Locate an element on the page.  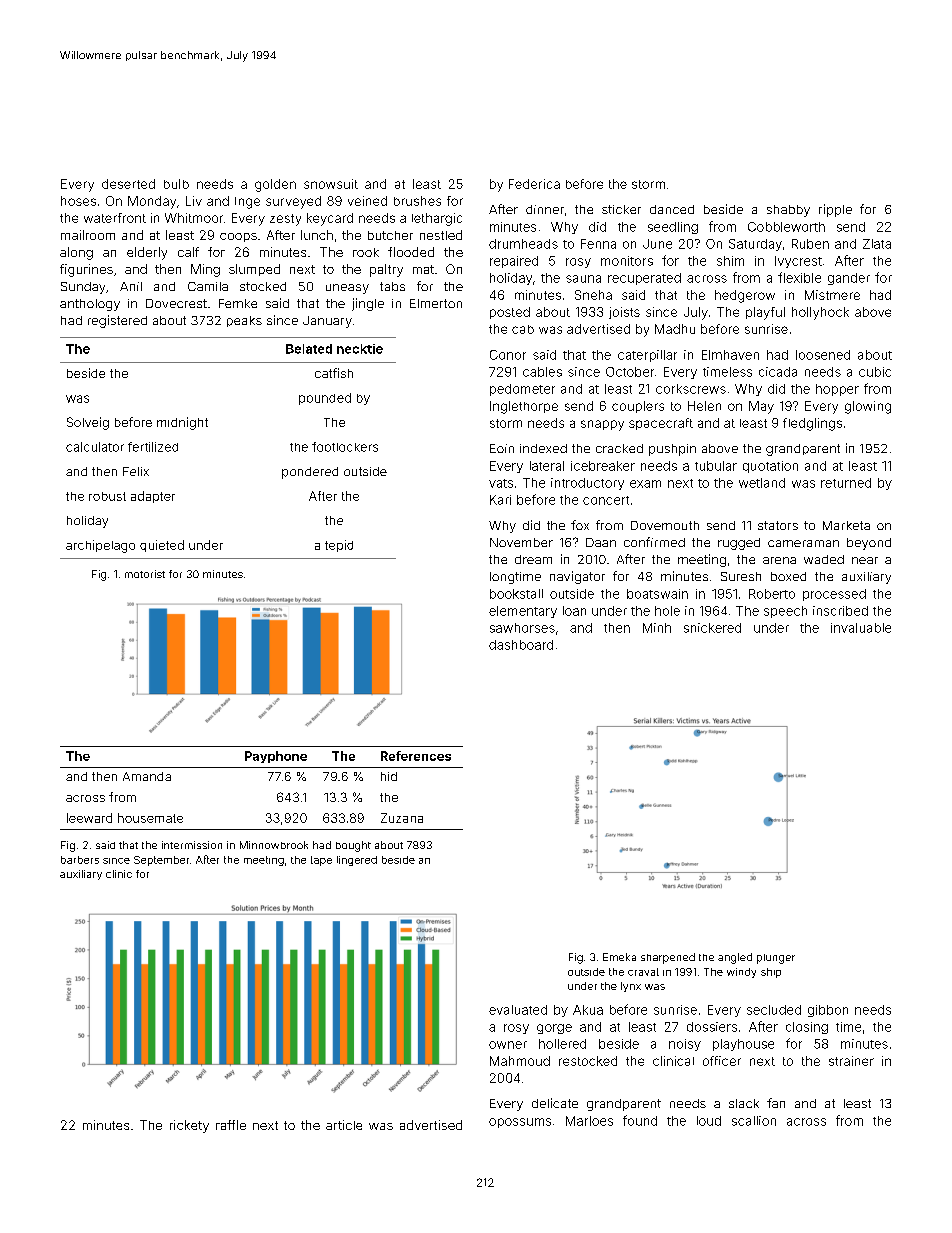
scallion is located at coordinates (754, 1121).
